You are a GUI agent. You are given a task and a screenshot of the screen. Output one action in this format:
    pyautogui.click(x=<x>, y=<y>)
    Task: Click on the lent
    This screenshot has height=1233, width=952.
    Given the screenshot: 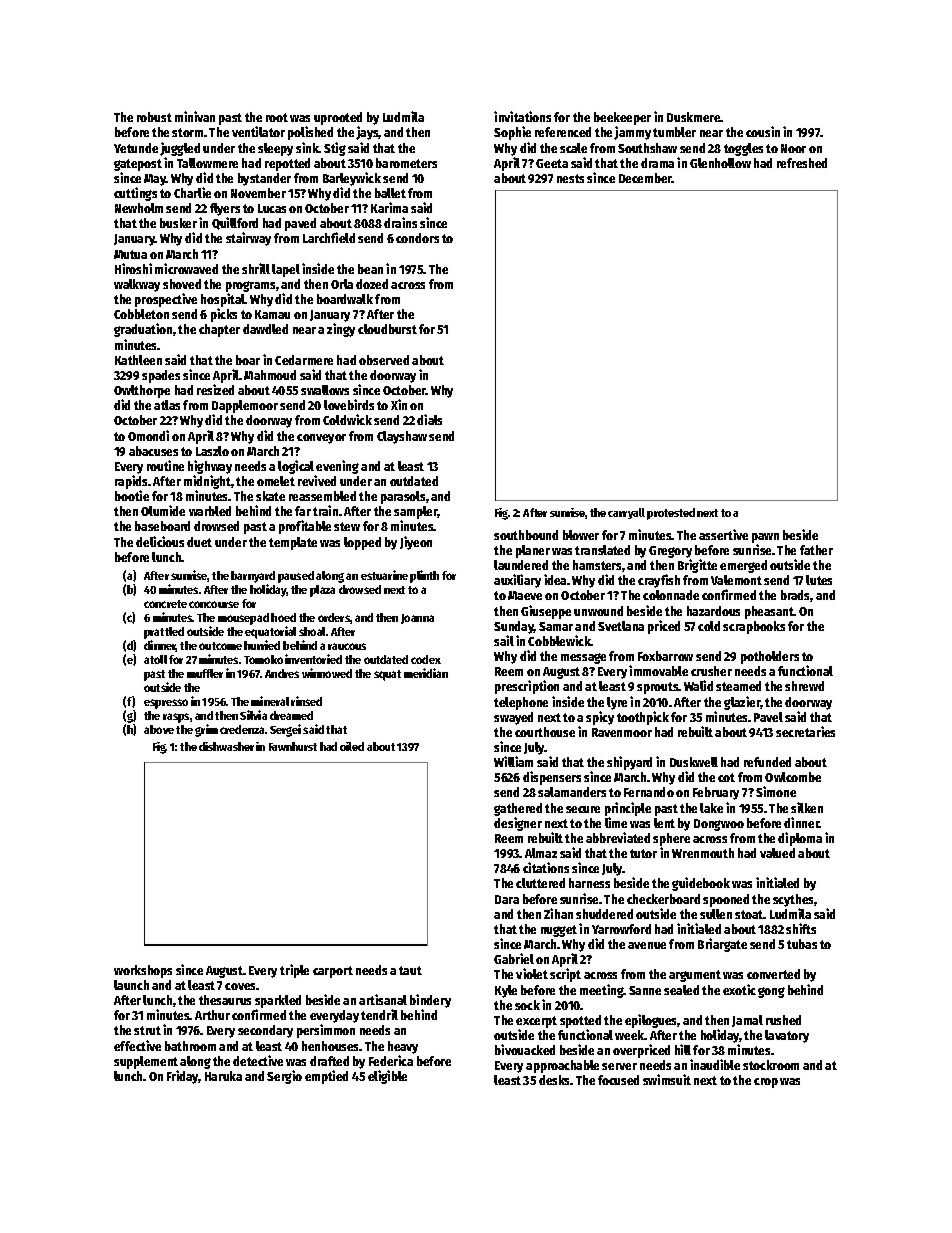 What is the action you would take?
    pyautogui.click(x=664, y=823)
